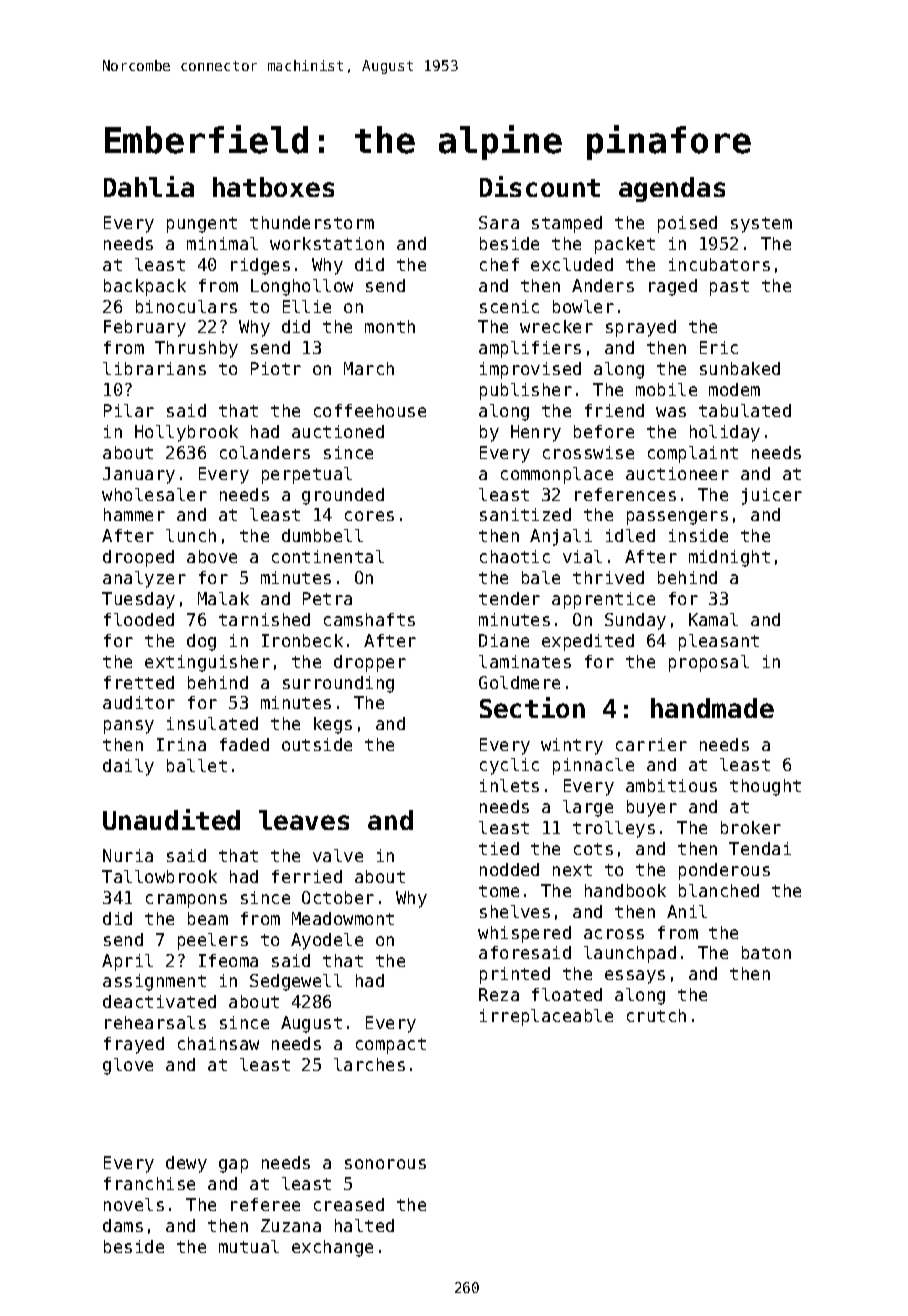 The width and height of the screenshot is (908, 1316). Describe the element at coordinates (525, 661) in the screenshot. I see `laminates` at that location.
